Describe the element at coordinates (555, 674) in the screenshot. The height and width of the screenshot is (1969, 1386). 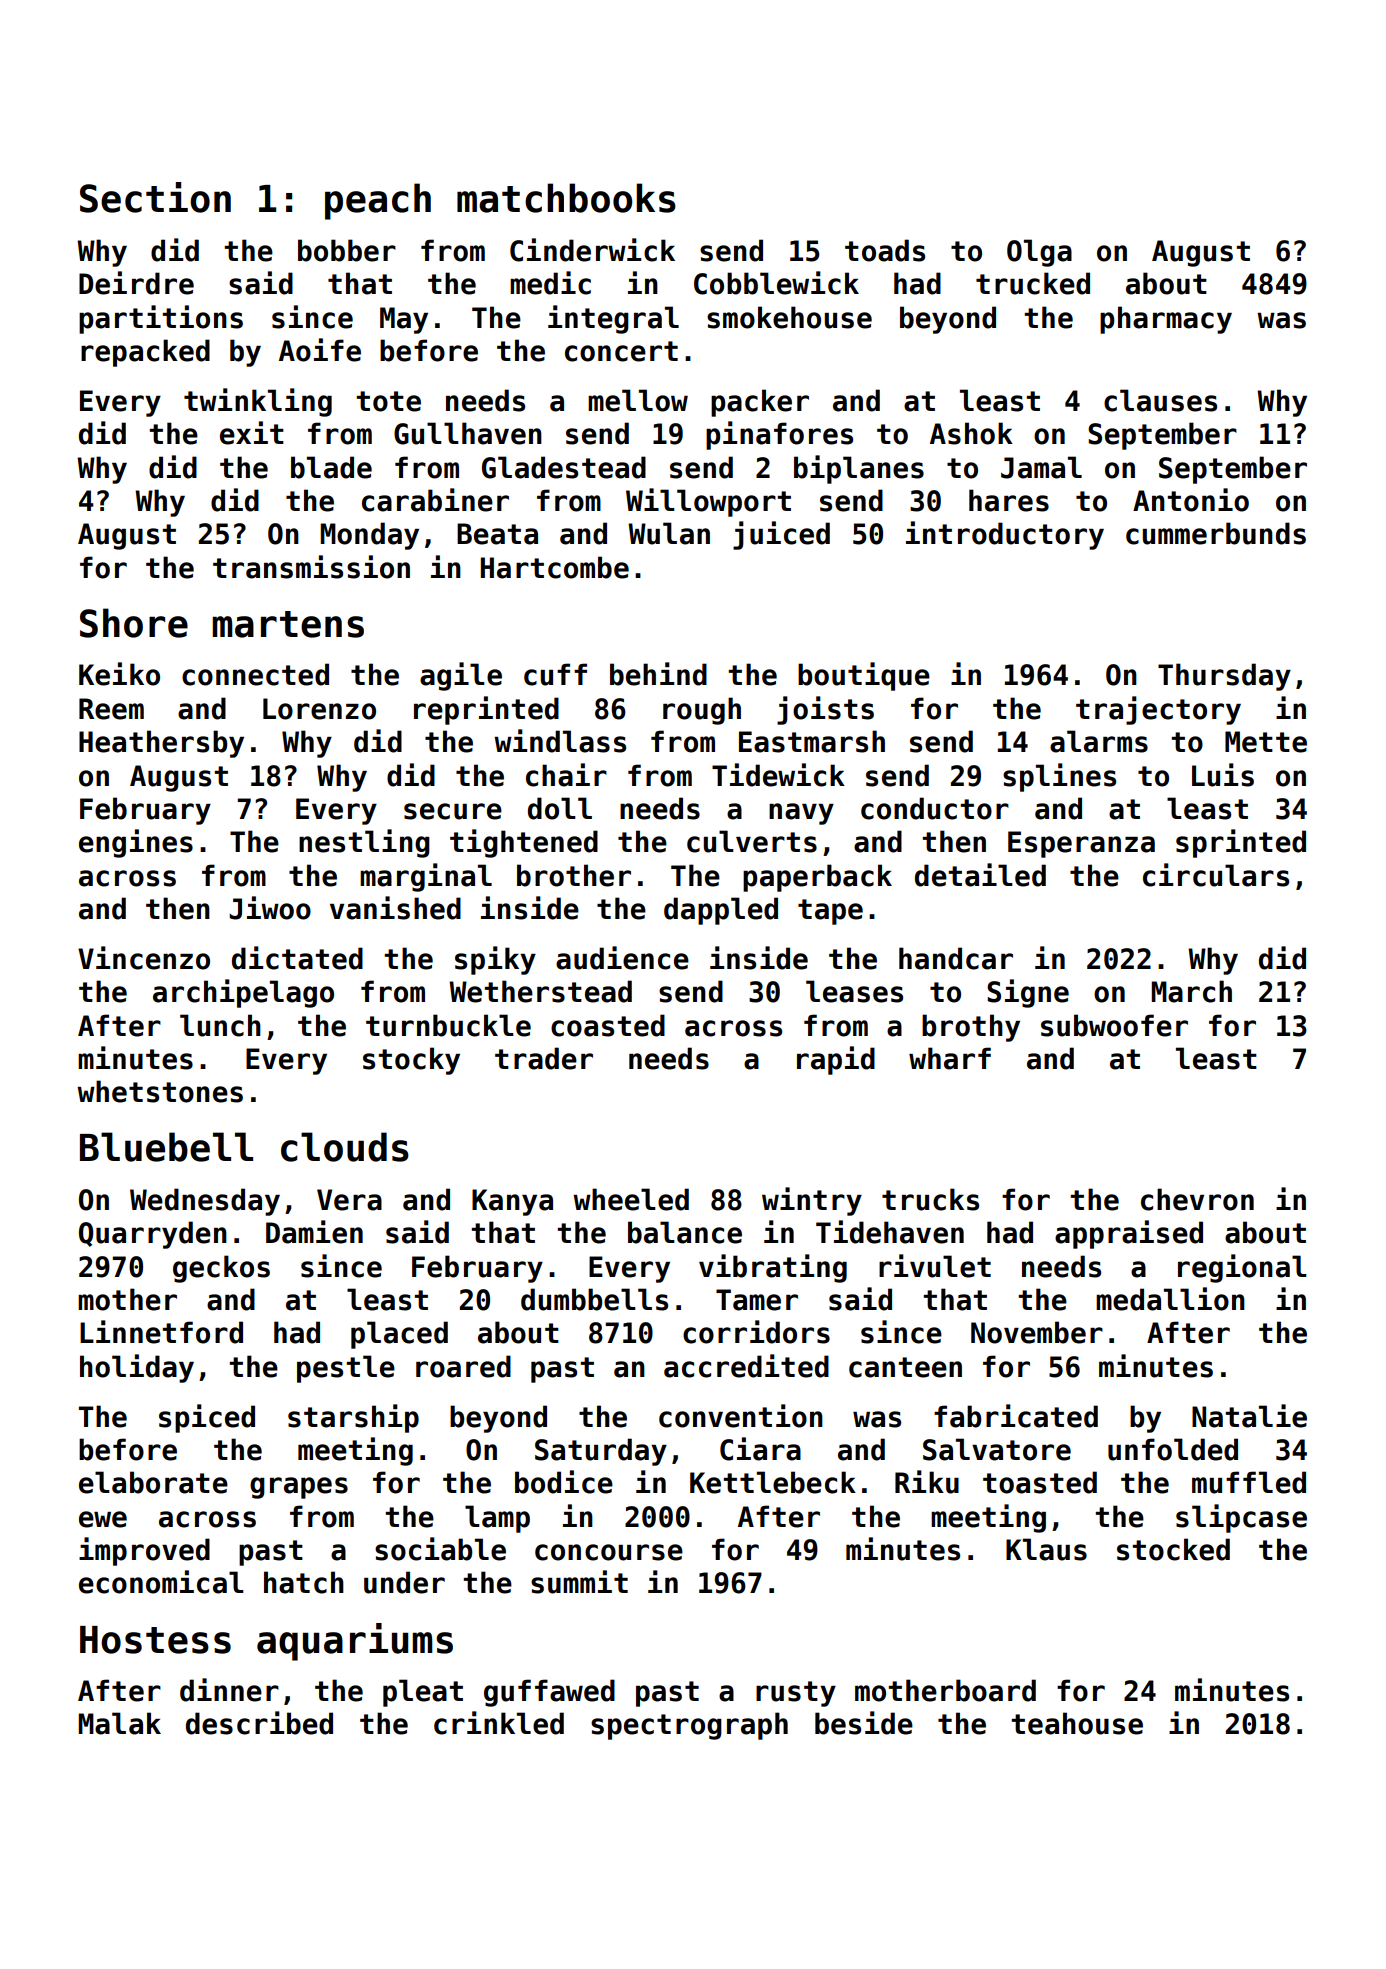
I see `cuff` at that location.
